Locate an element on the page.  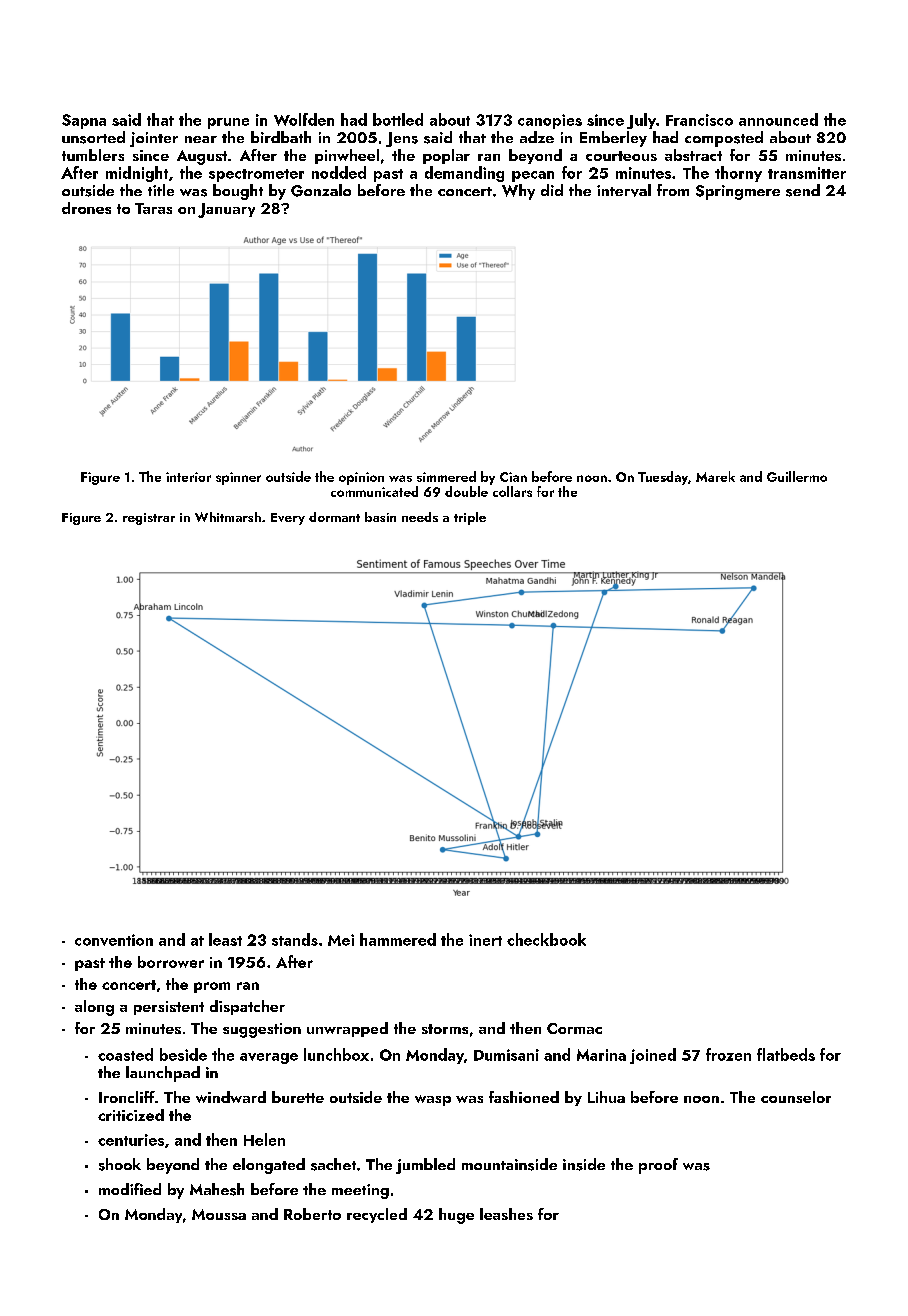
Whitmarsh is located at coordinates (228, 517).
